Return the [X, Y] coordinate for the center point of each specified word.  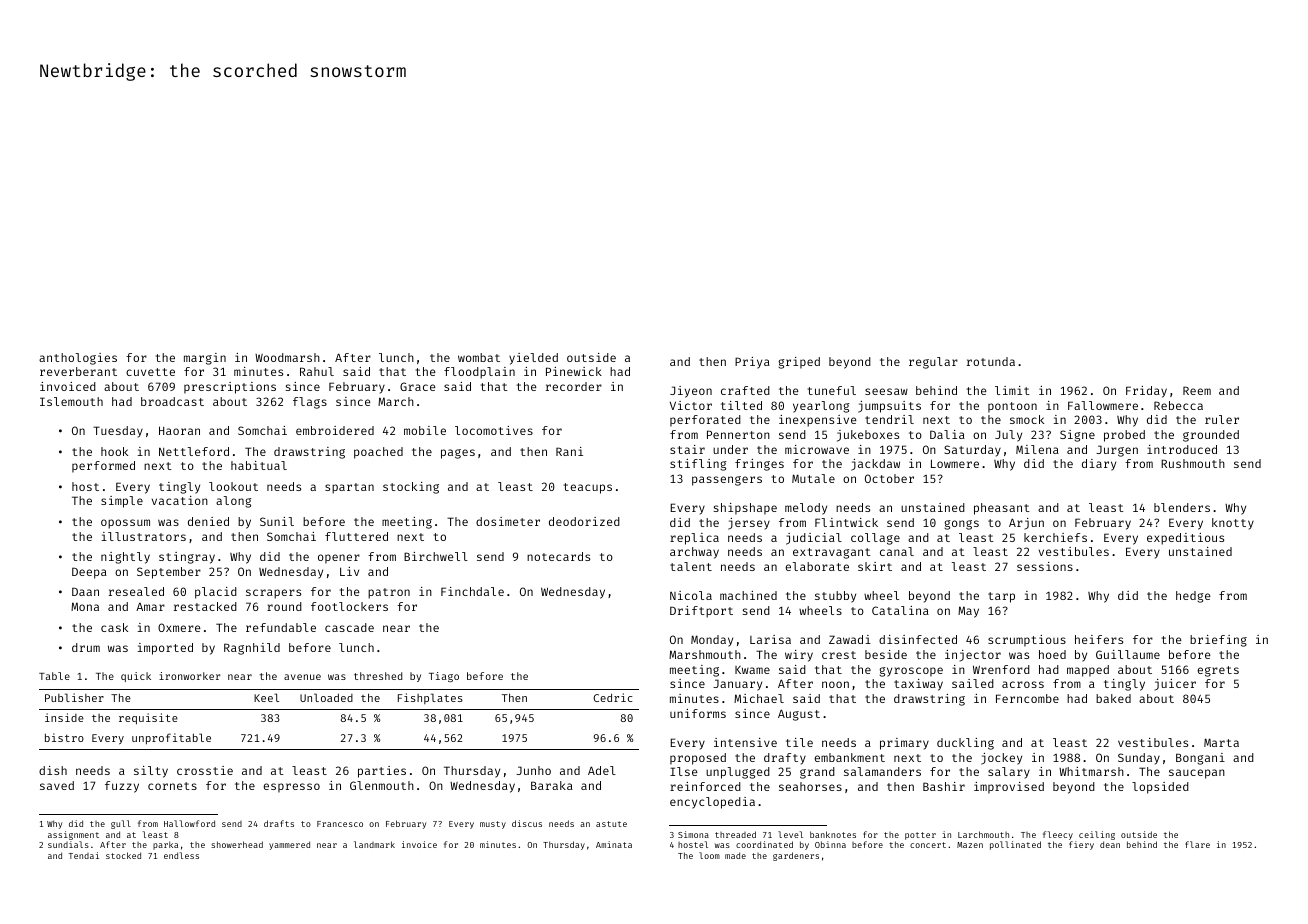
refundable [281, 627]
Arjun [1026, 524]
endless [181, 855]
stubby [835, 597]
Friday [1146, 392]
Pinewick [574, 371]
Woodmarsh [287, 357]
